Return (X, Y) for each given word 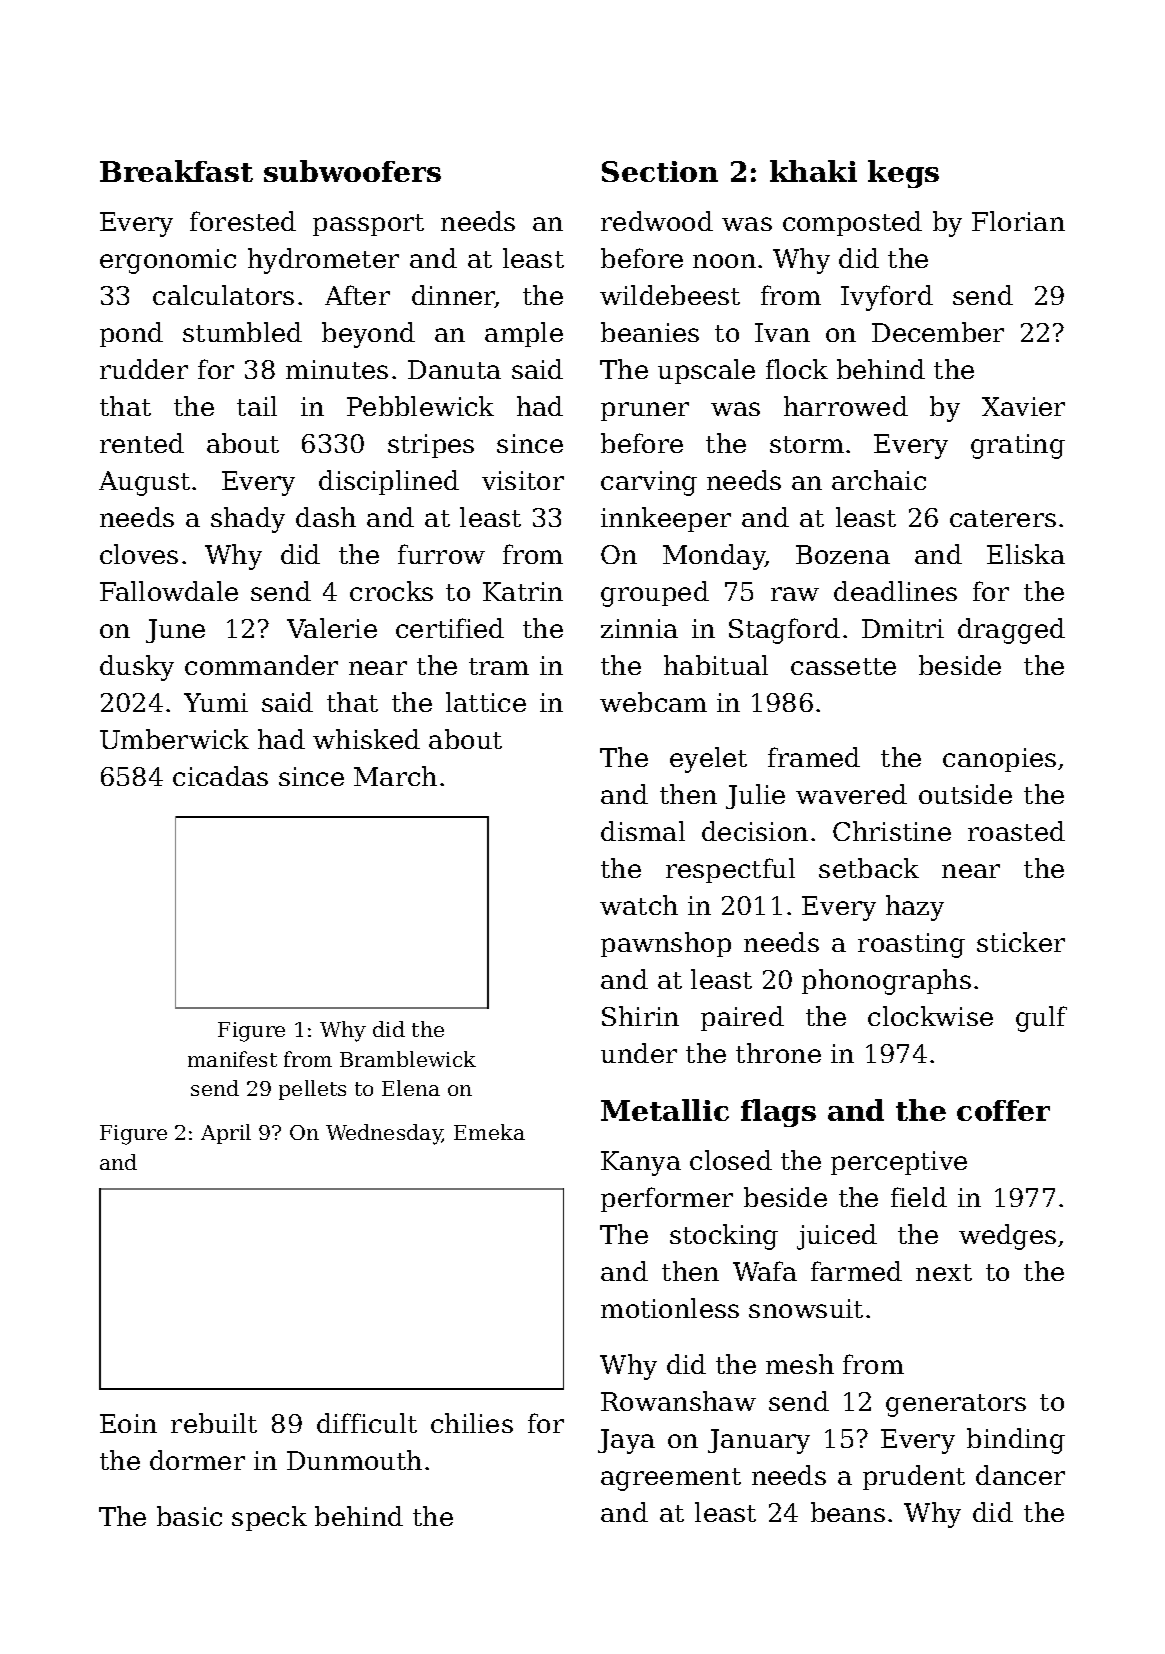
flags (778, 1113)
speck (269, 1518)
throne (778, 1053)
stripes (431, 446)
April (226, 1134)
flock (797, 369)
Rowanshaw (678, 1401)
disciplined (389, 482)
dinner (453, 296)
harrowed (846, 406)
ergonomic (168, 261)
